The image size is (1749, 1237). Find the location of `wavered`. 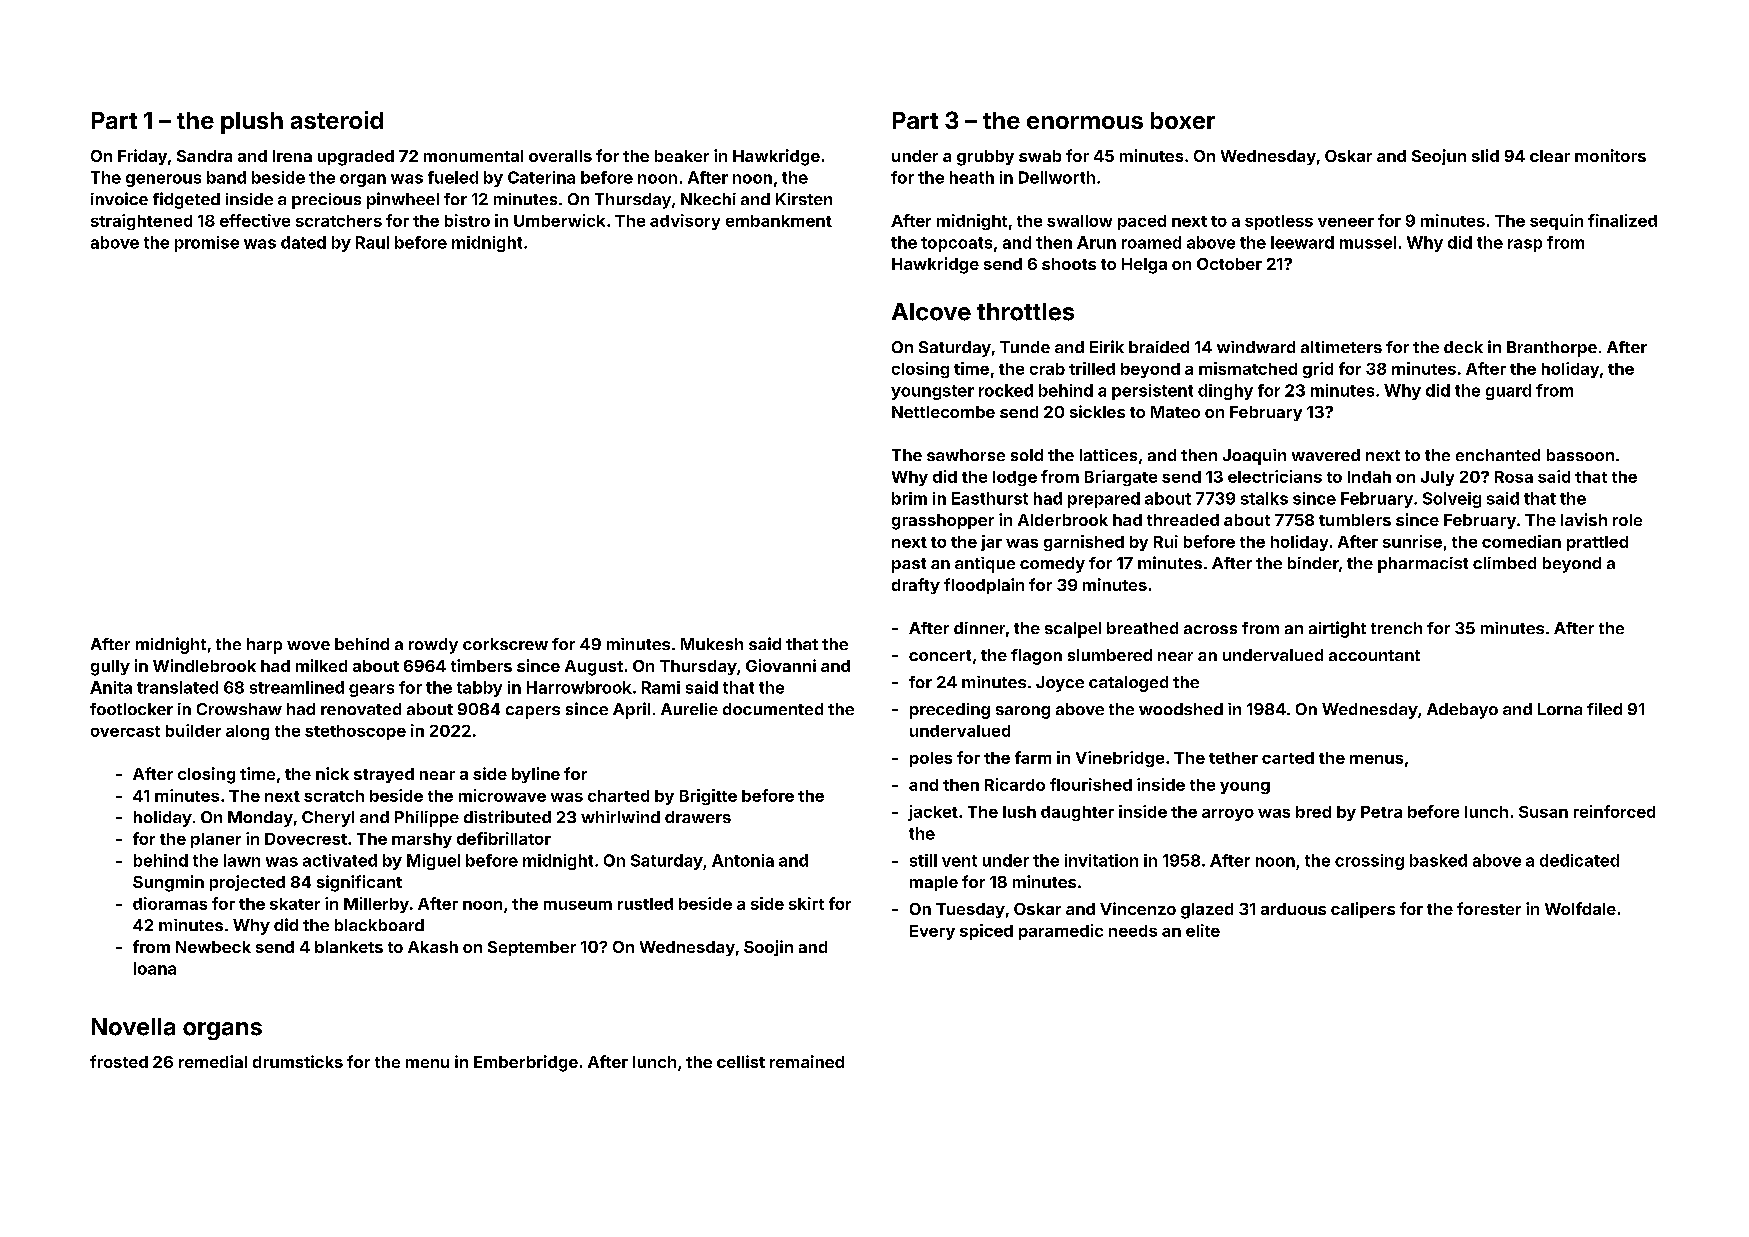

wavered is located at coordinates (1326, 455).
